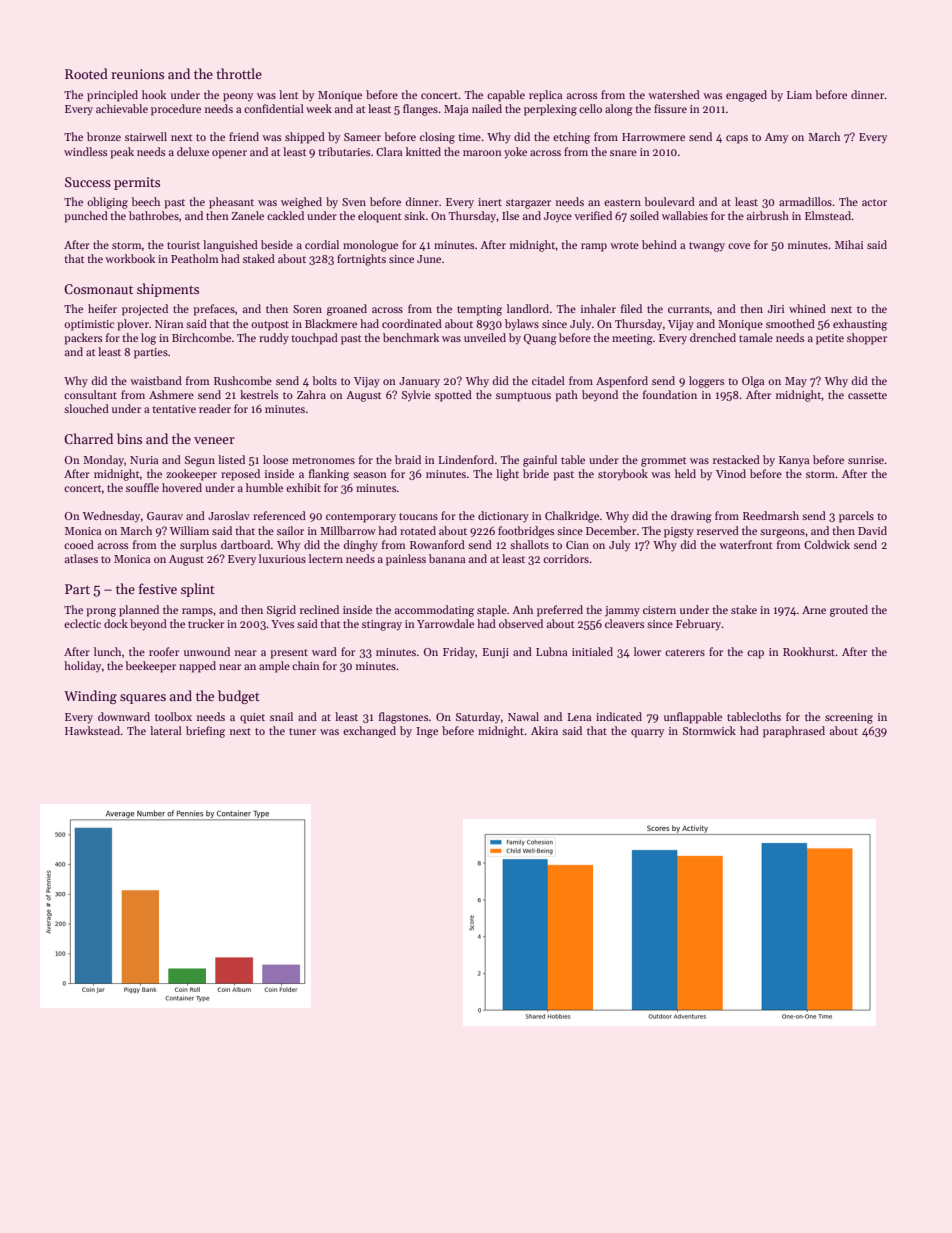  Describe the element at coordinates (659, 610) in the document. I see `cistern` at that location.
